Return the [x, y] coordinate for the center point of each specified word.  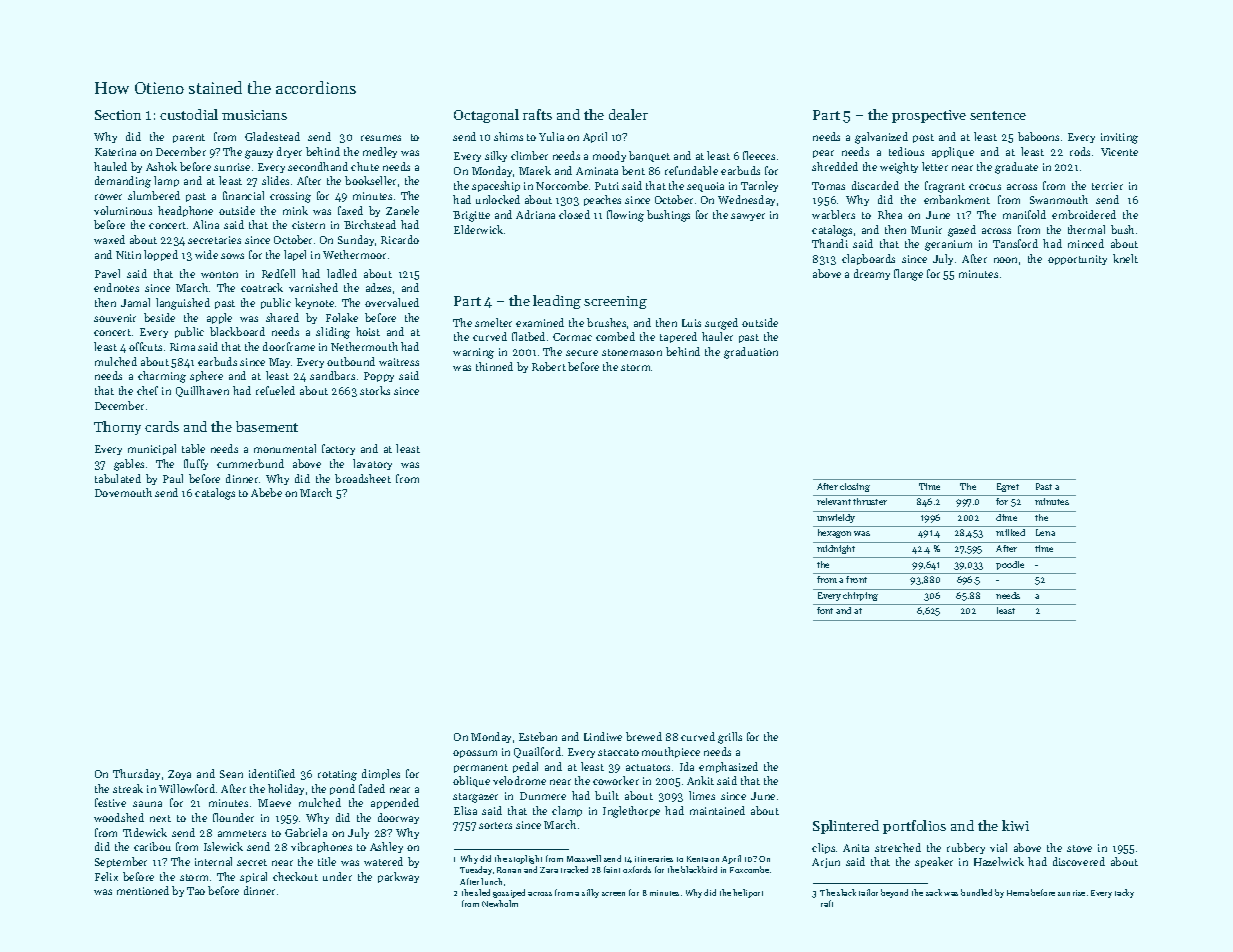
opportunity [1077, 260]
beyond [894, 893]
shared [282, 317]
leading [557, 302]
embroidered [1084, 214]
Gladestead [272, 136]
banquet [649, 156]
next [160, 818]
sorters [495, 825]
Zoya [179, 775]
